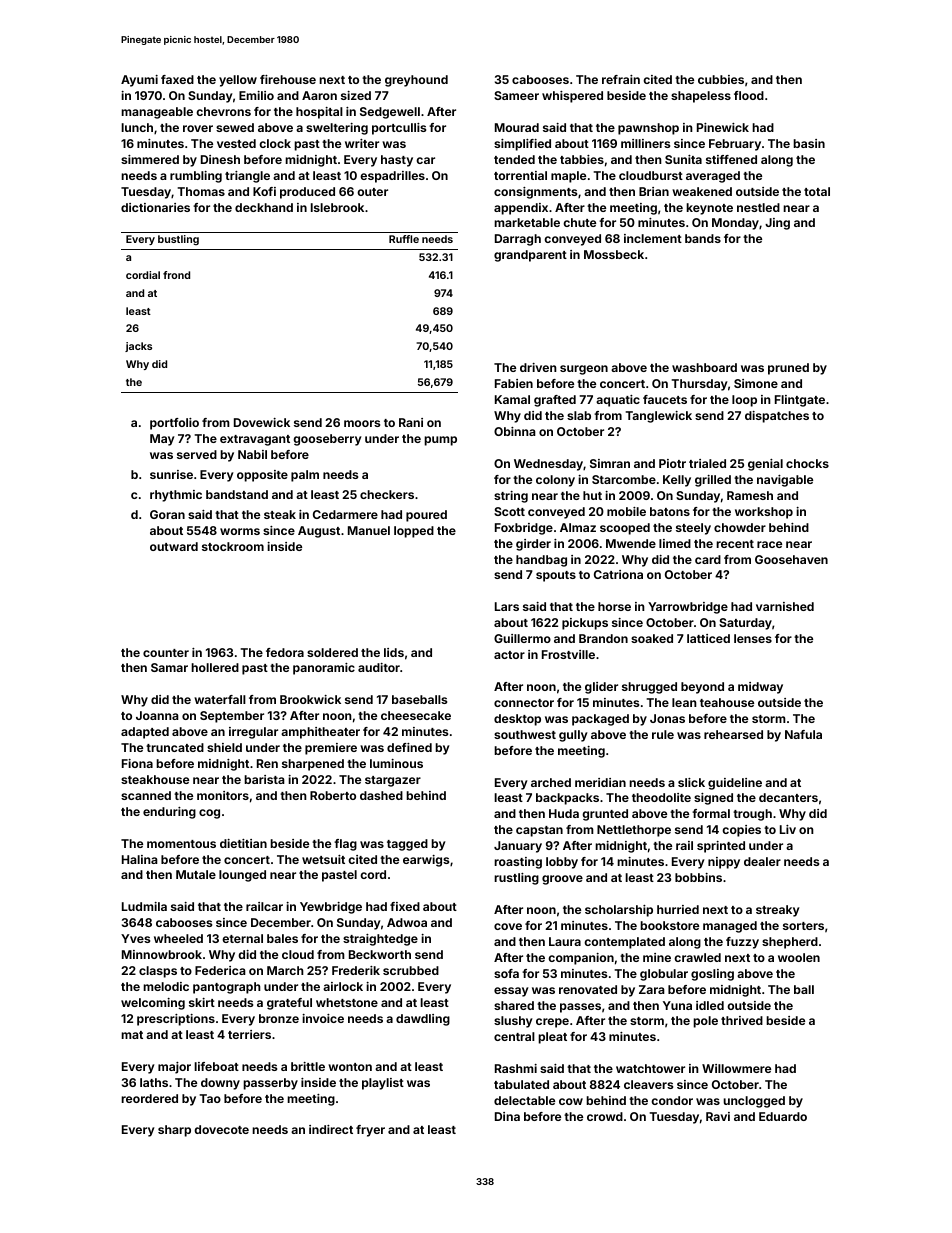  Describe the element at coordinates (215, 667) in the document. I see `hollered` at that location.
